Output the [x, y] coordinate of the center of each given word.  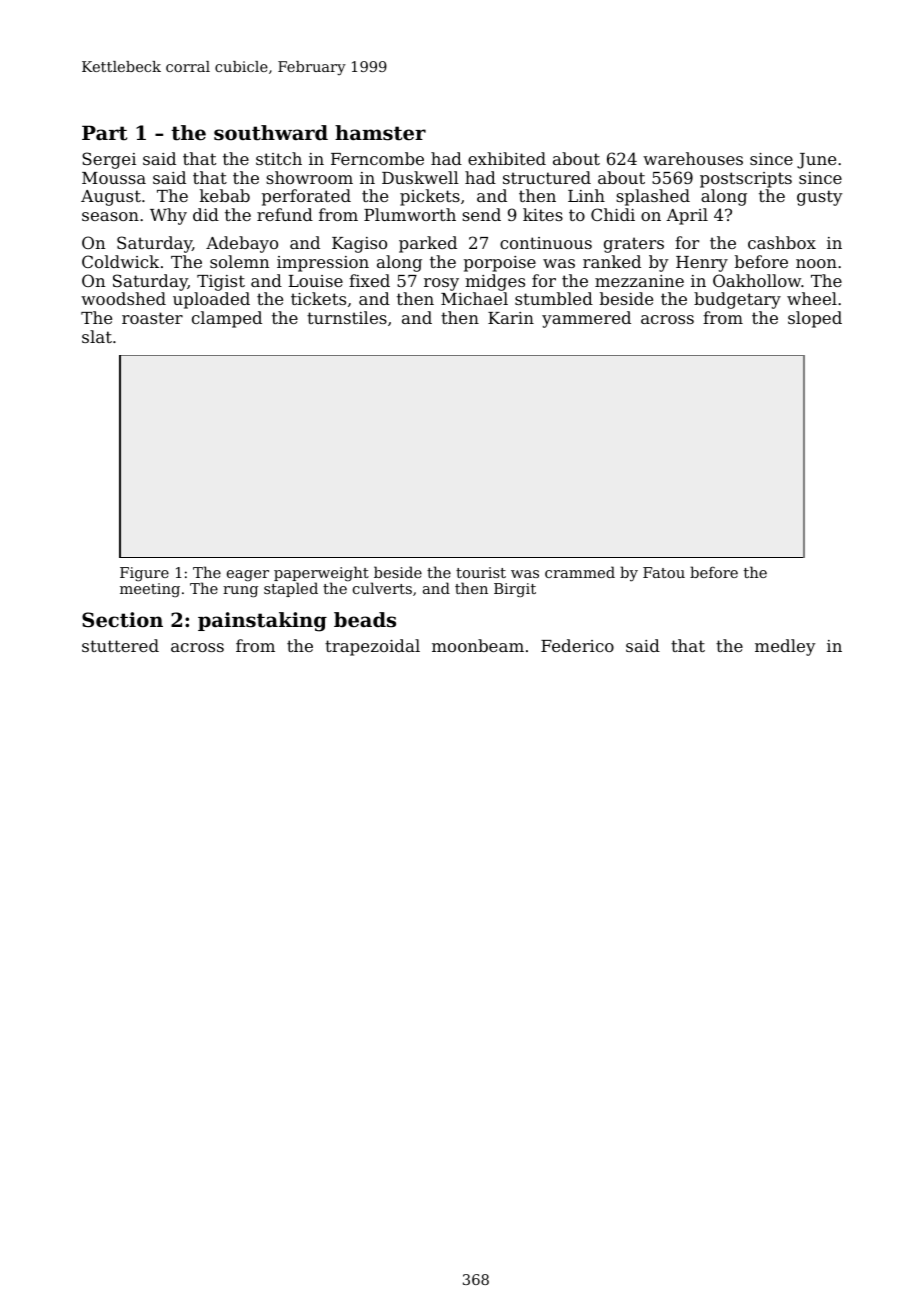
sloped [815, 319]
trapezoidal [372, 647]
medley [785, 647]
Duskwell [420, 177]
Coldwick [120, 261]
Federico [577, 645]
